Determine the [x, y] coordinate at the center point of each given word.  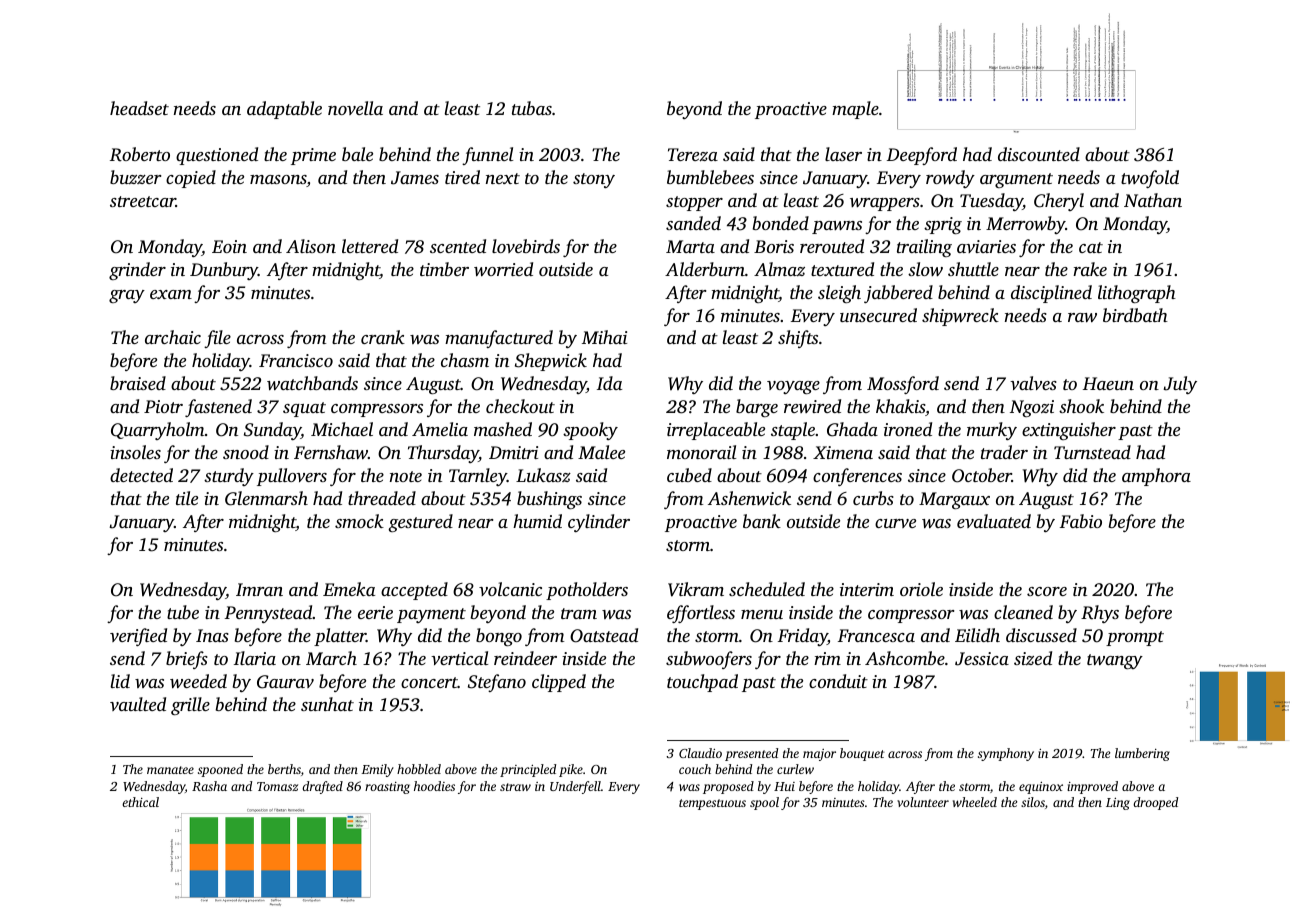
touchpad [702, 683]
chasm [465, 360]
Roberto [140, 154]
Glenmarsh [266, 498]
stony [594, 180]
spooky [590, 431]
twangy [1115, 661]
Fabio [1081, 521]
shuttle [973, 269]
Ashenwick [749, 498]
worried [503, 269]
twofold [1150, 179]
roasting [387, 788]
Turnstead [1092, 452]
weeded [198, 681]
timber [444, 269]
